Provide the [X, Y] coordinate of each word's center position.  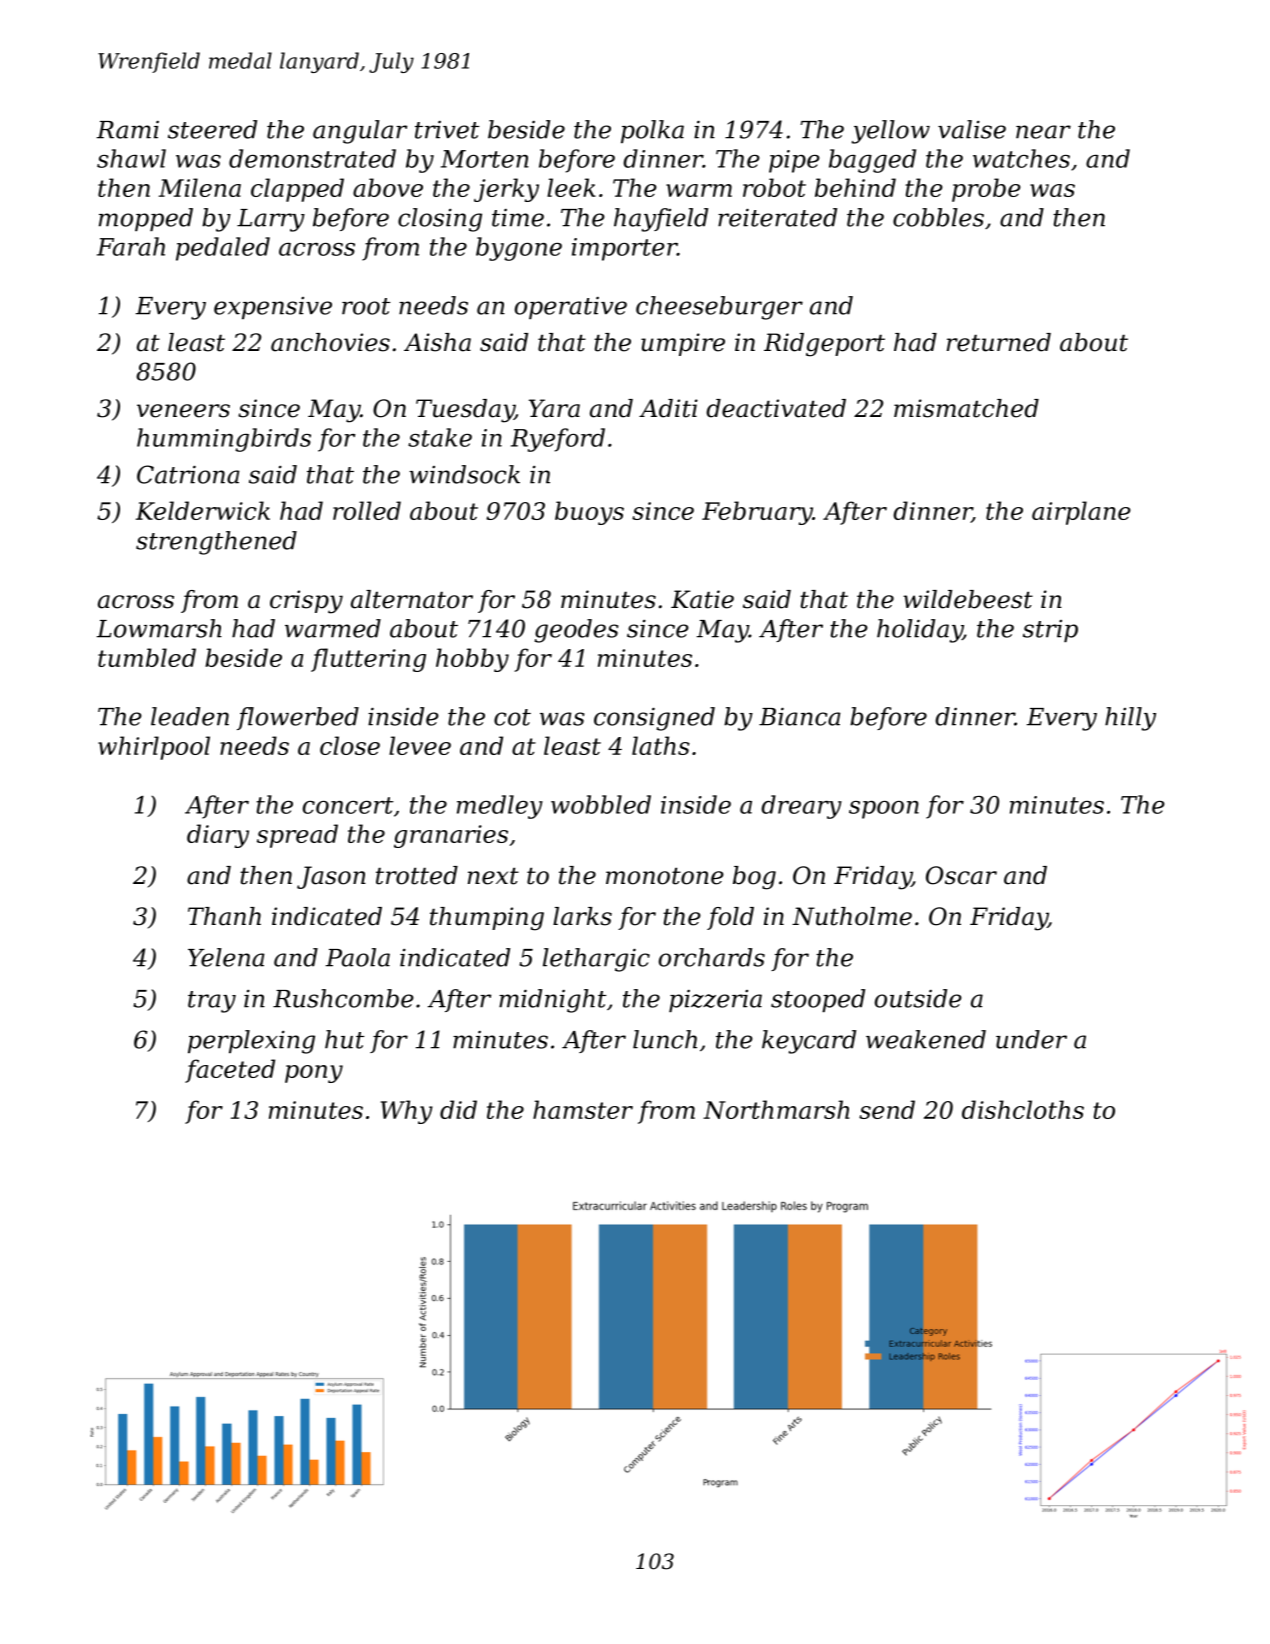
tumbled [147, 657]
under [1031, 1039]
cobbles [938, 217]
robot [774, 187]
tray [212, 1002]
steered [212, 129]
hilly [1130, 719]
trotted [417, 875]
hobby [472, 660]
